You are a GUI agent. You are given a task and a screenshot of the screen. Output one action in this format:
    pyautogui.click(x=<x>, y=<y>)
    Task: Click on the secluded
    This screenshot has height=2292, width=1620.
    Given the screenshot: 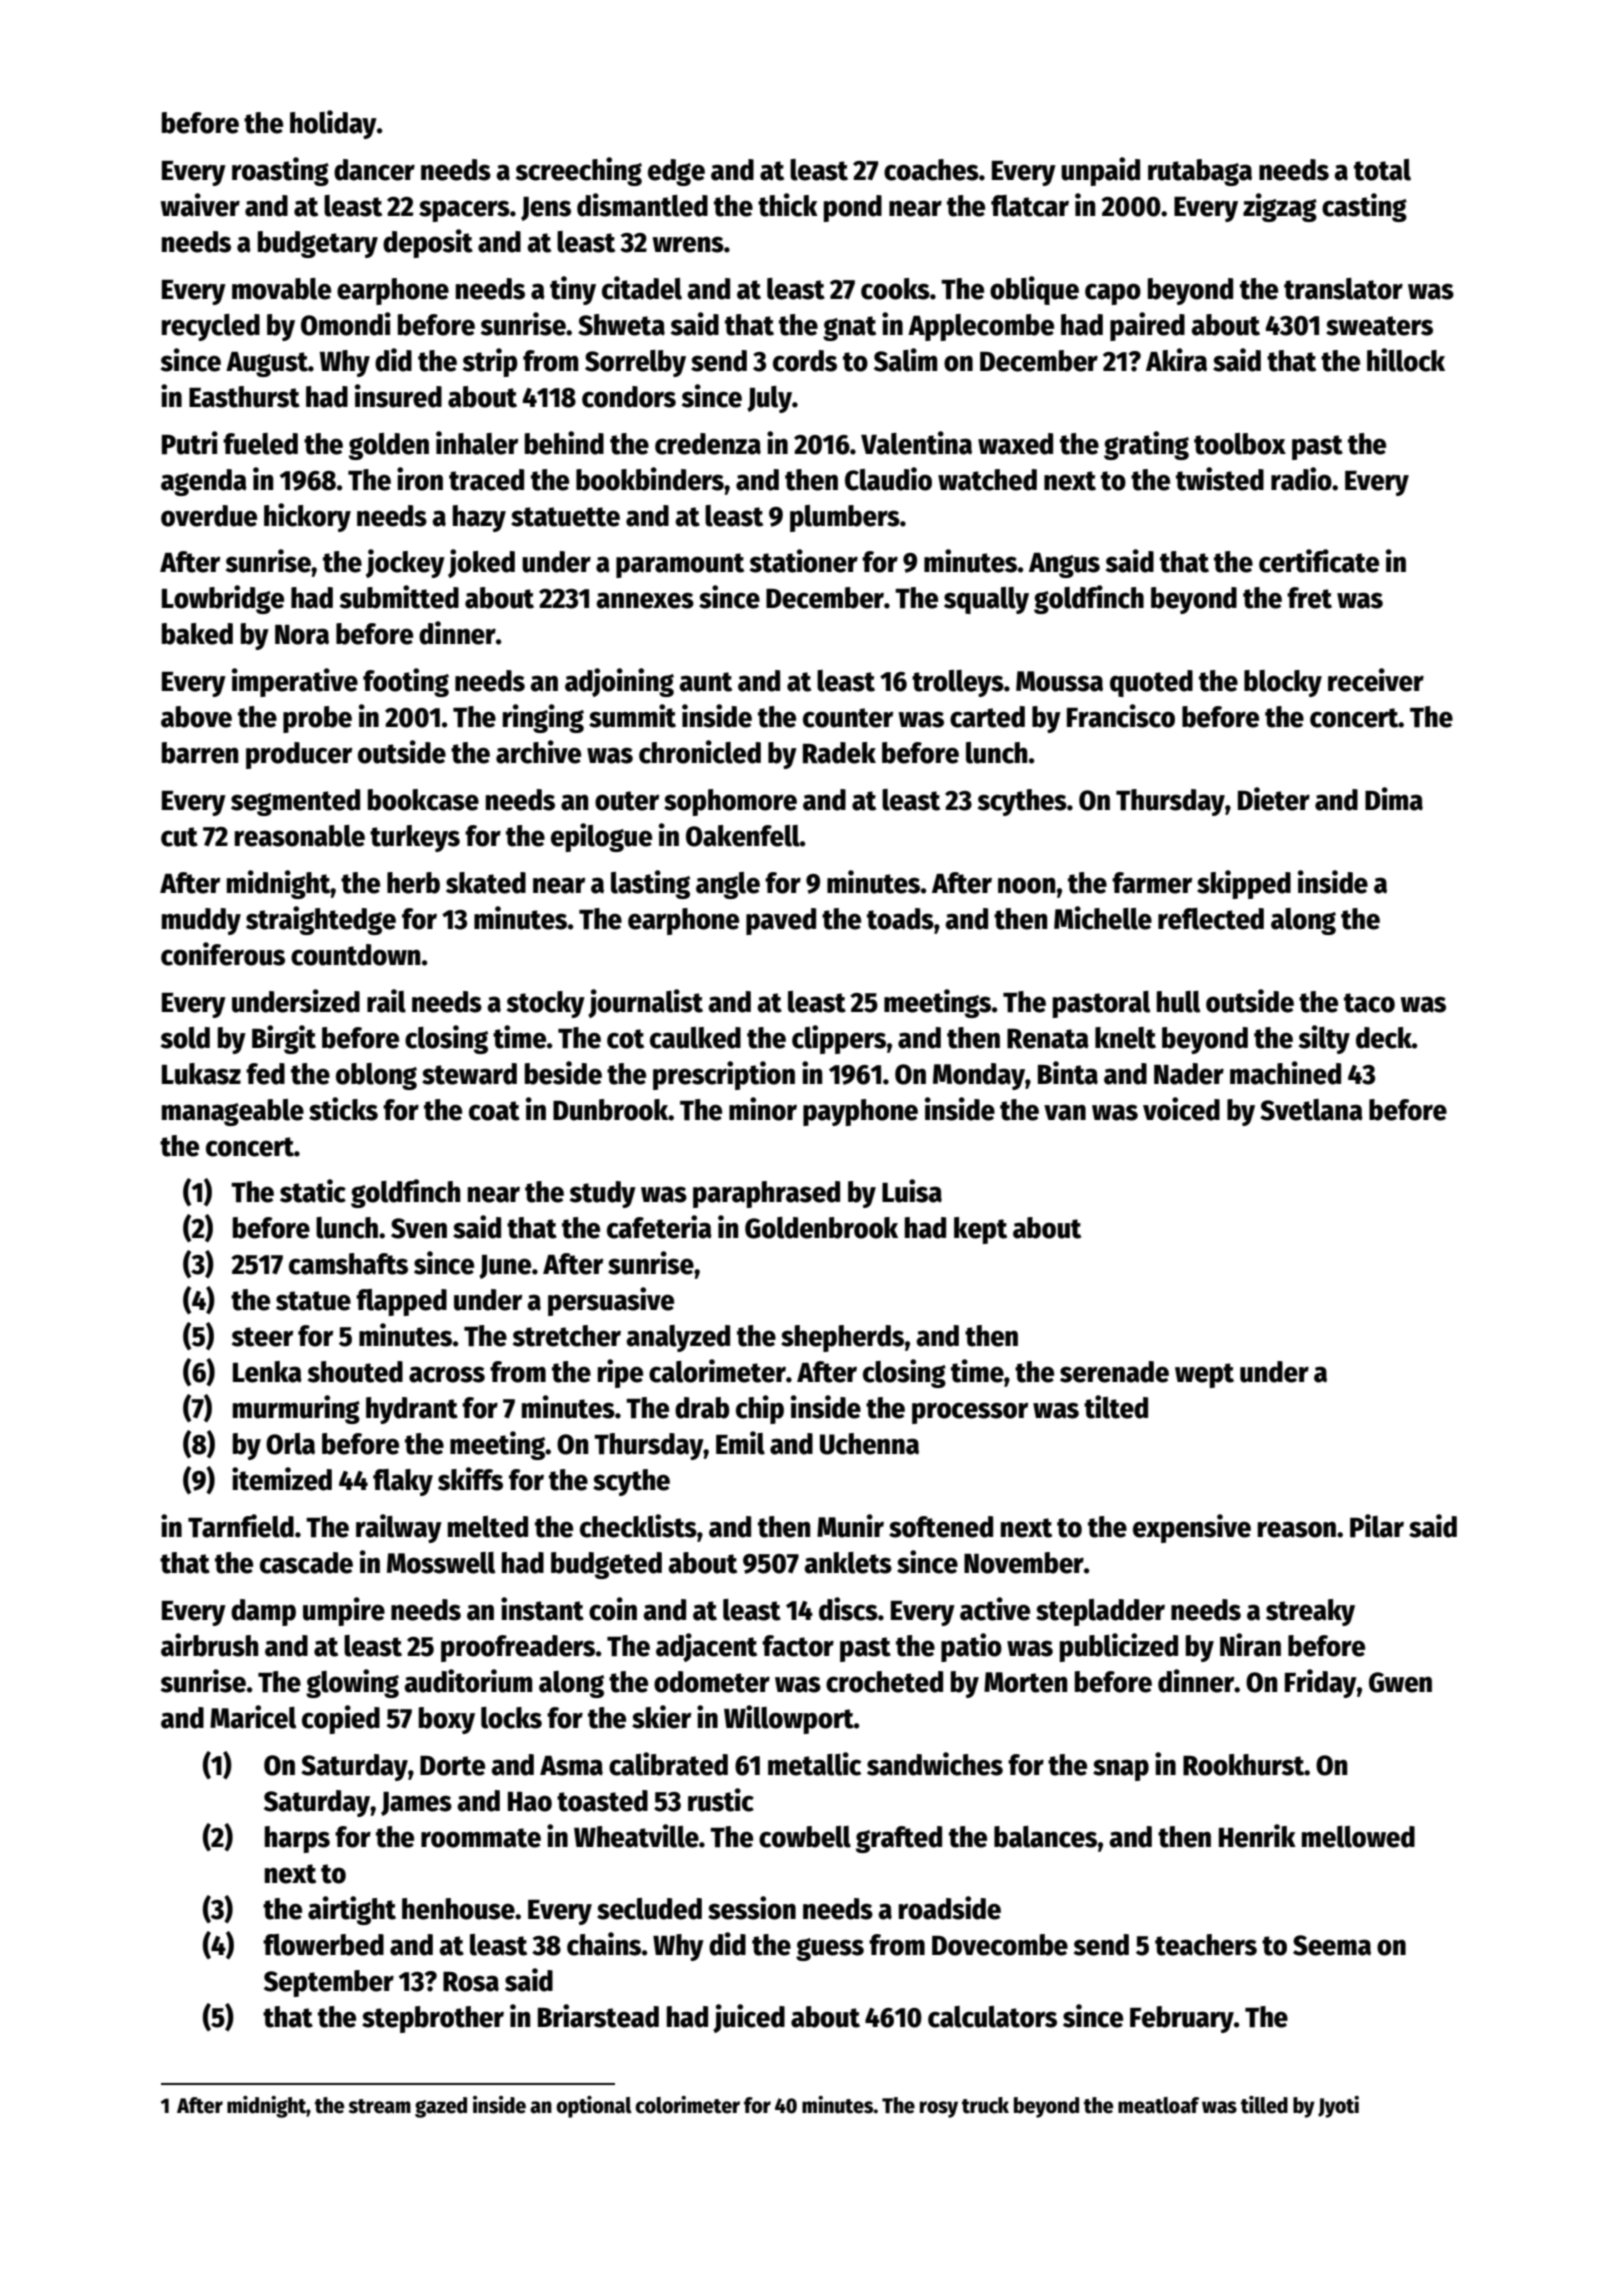 What is the action you would take?
    pyautogui.click(x=649, y=1909)
